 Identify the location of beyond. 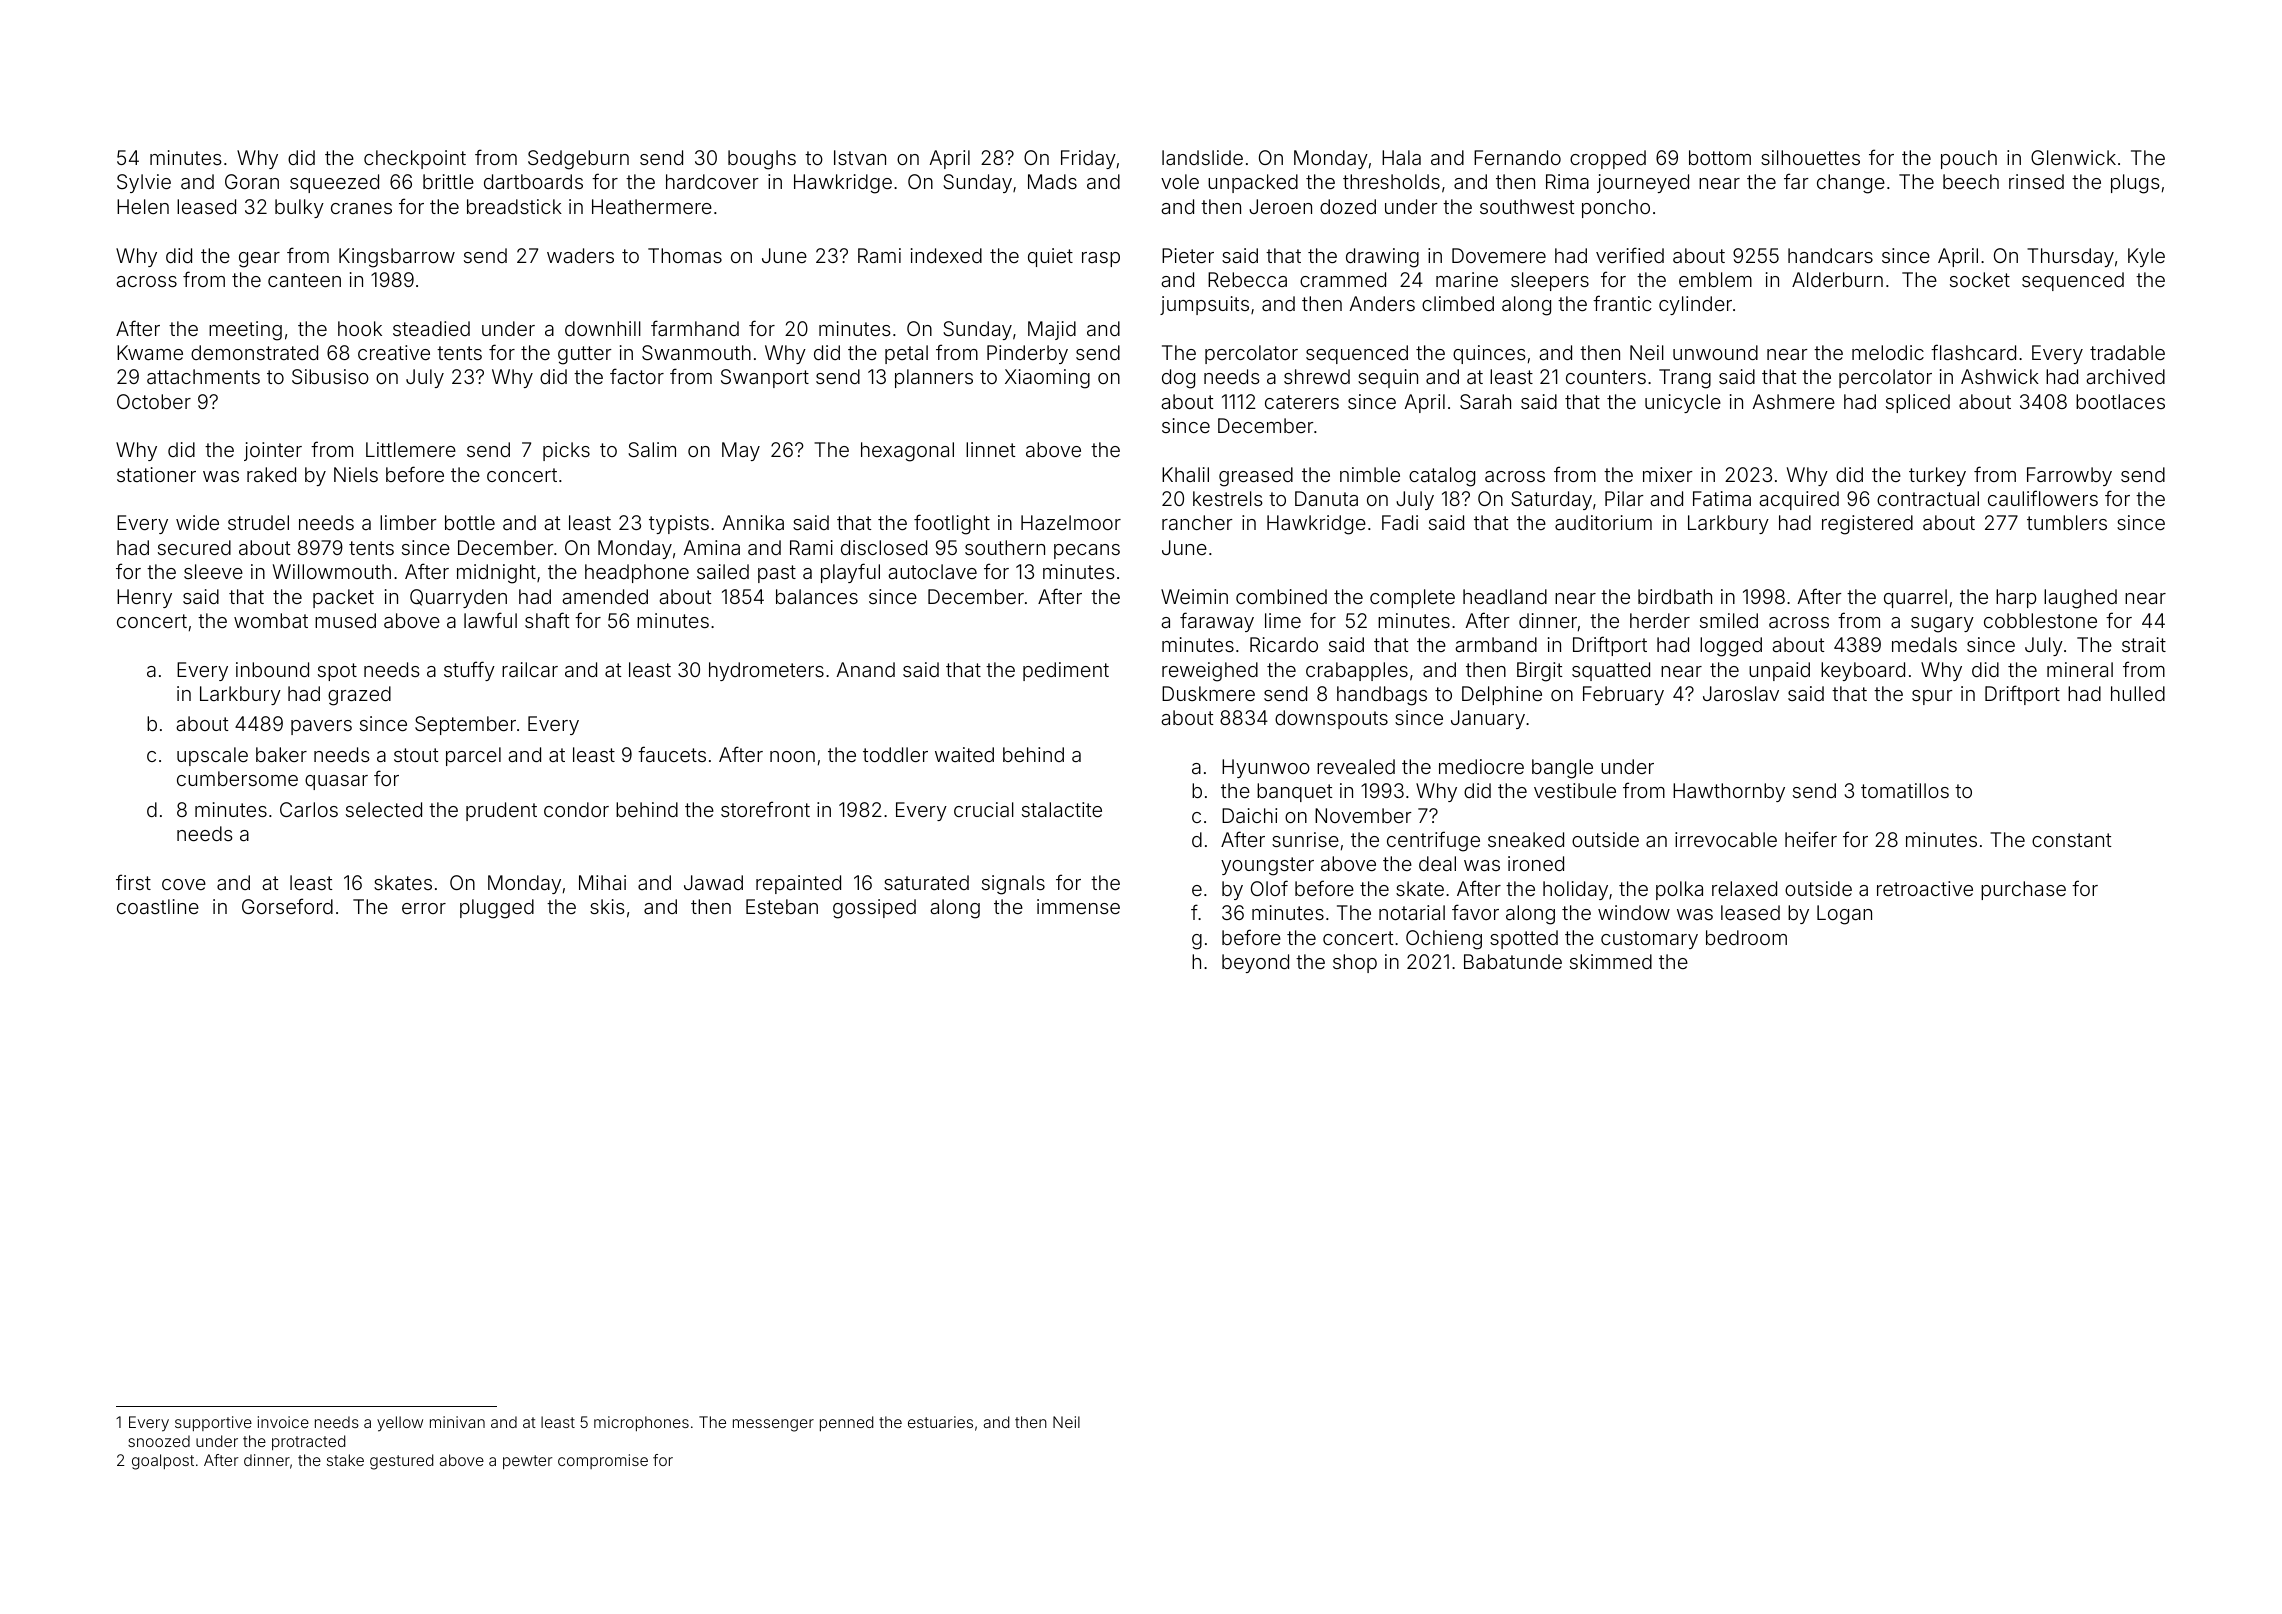
(1255, 963).
